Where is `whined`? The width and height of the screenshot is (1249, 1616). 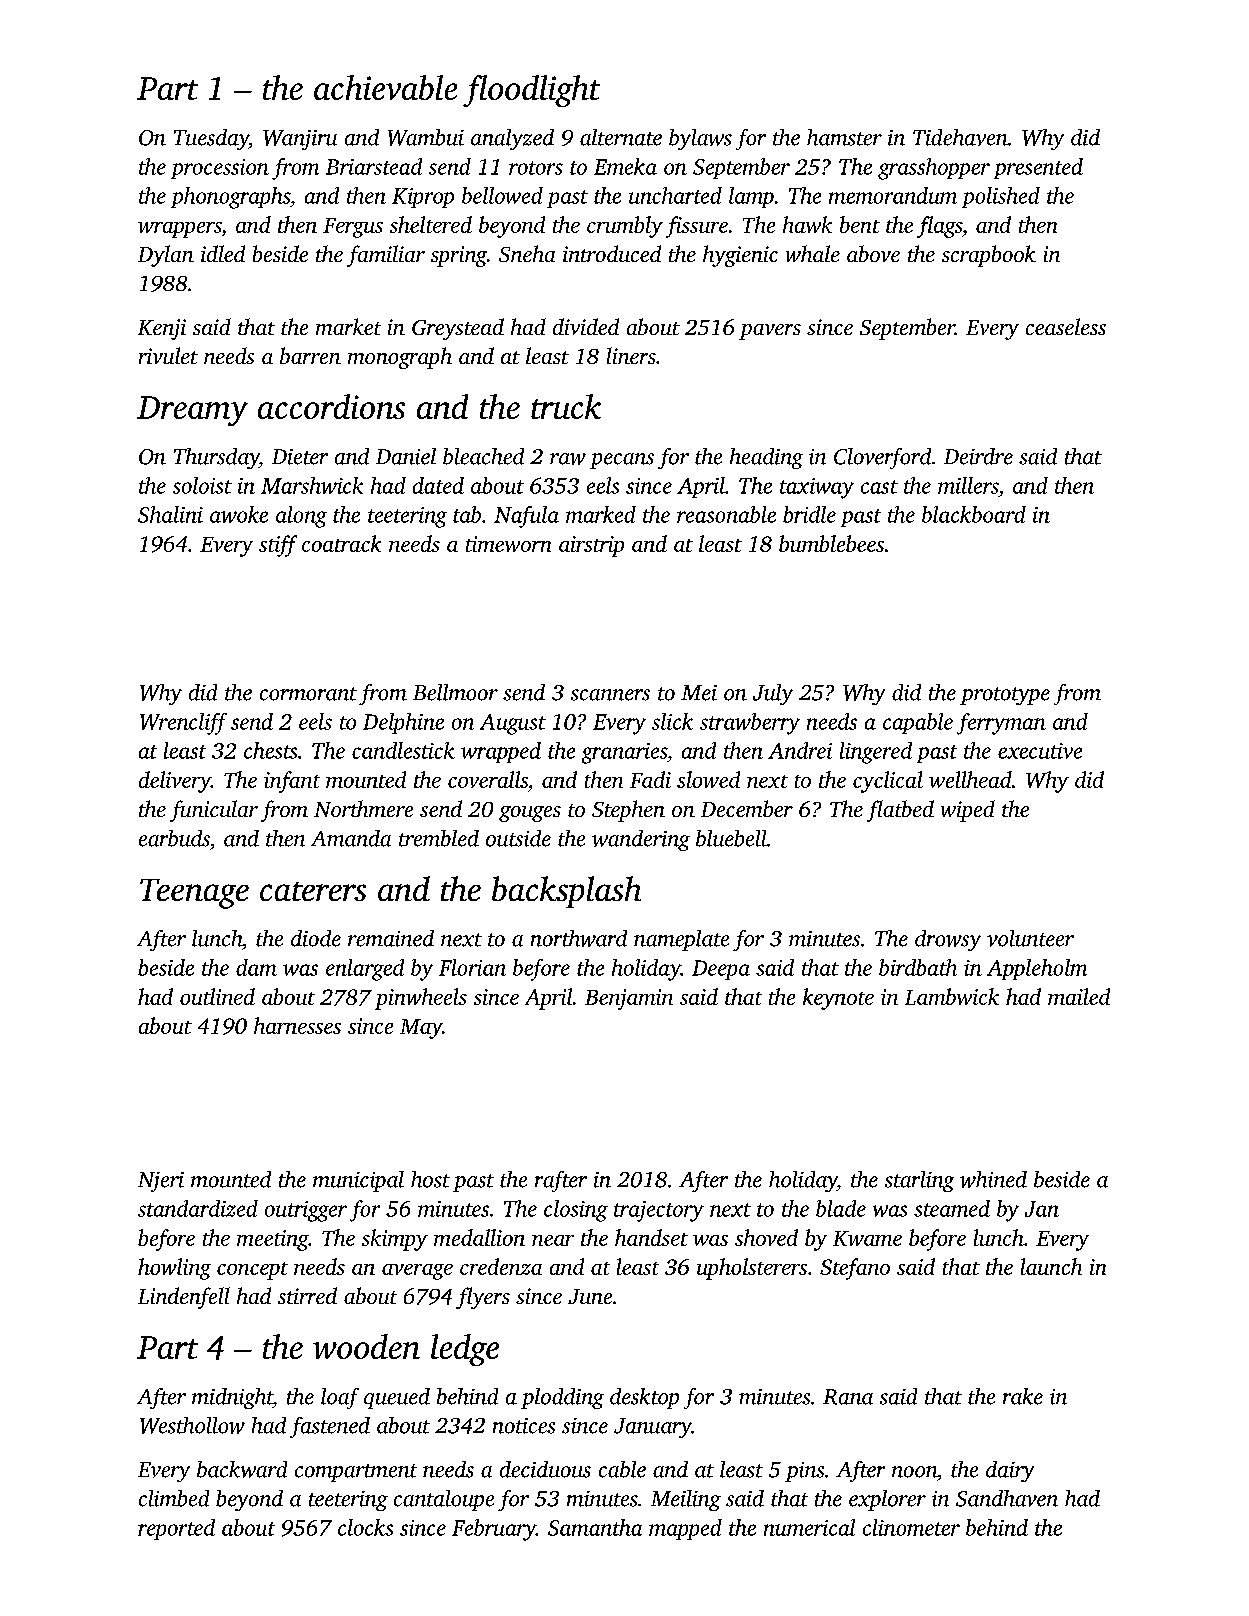 whined is located at coordinates (993, 1179).
